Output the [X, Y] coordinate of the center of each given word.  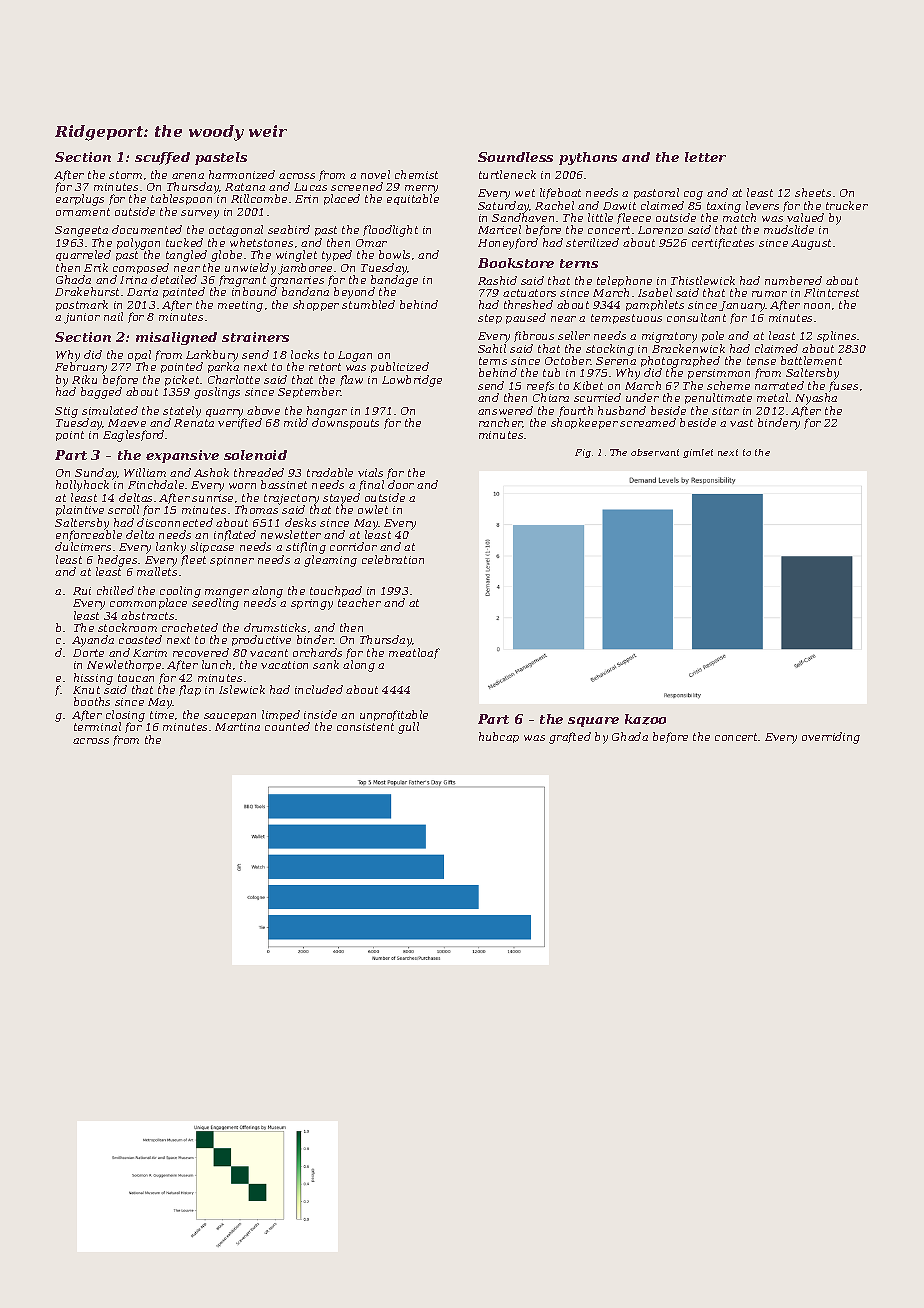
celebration [393, 559]
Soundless [515, 157]
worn [242, 486]
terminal [97, 726]
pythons [588, 158]
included [319, 689]
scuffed [162, 158]
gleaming [330, 561]
